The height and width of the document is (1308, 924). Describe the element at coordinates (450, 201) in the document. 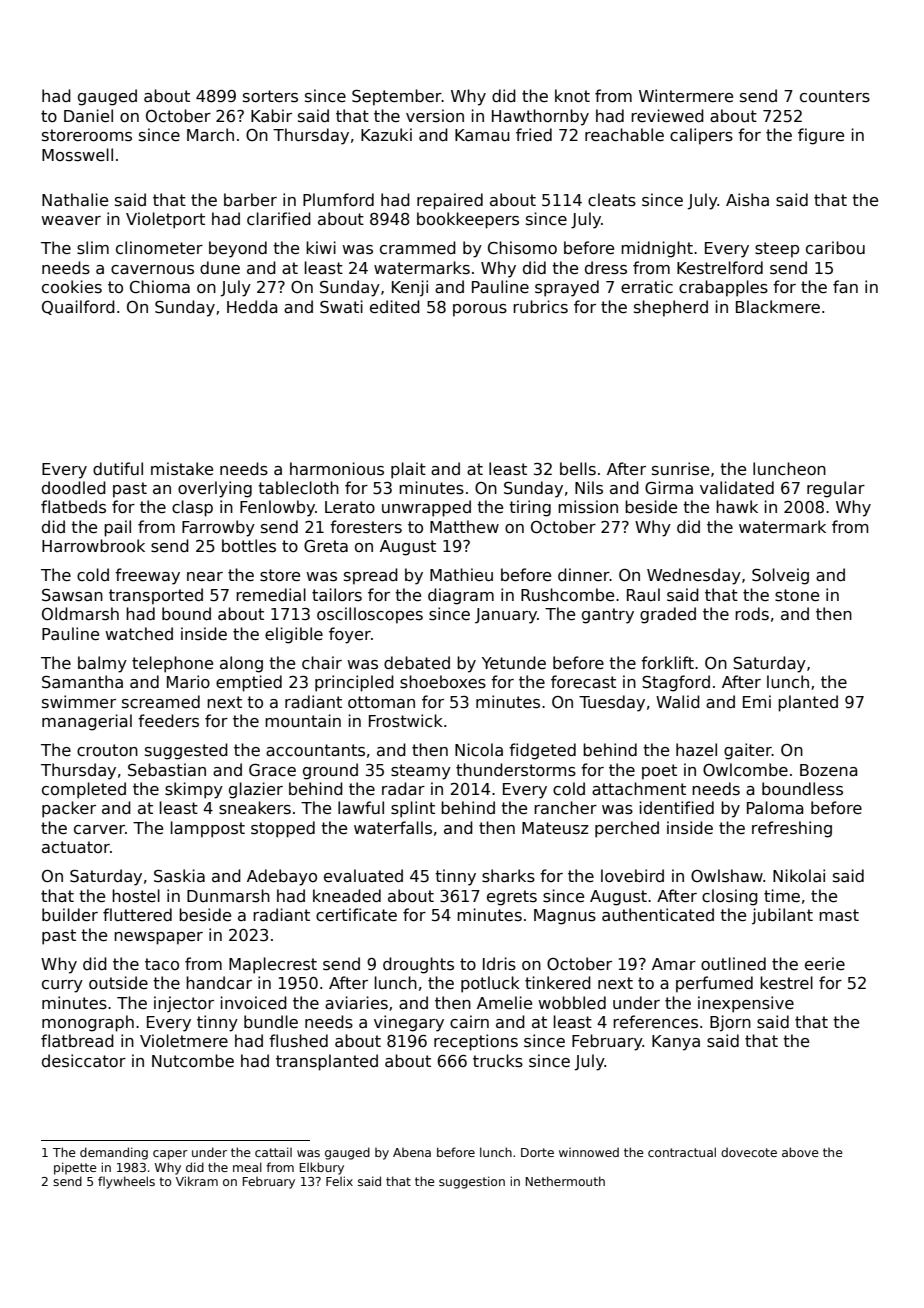

I see `repaired` at that location.
